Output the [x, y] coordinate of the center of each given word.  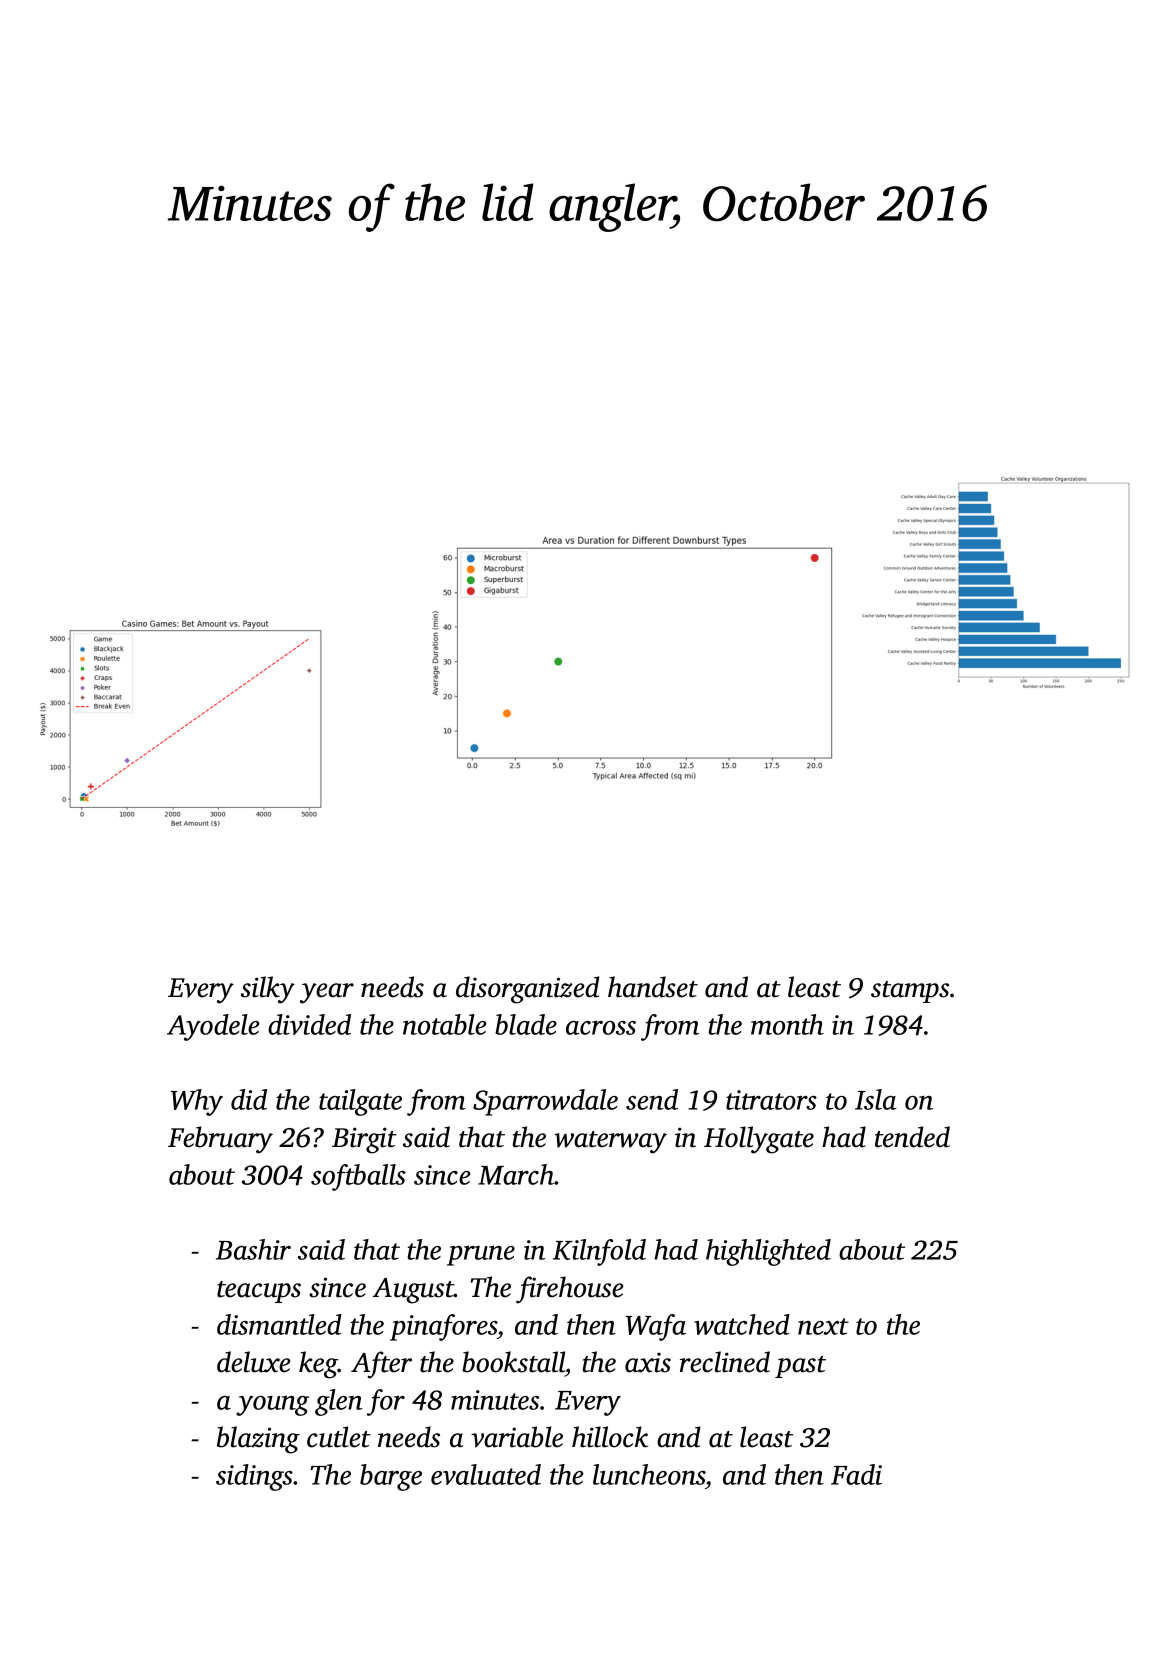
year [327, 993]
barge [391, 1477]
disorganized [528, 990]
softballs [358, 1177]
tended [912, 1137]
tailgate [360, 1102]
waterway [610, 1142]
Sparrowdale [545, 1102]
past [800, 1367]
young [272, 1406]
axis [648, 1362]
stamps [910, 992]
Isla [876, 1099]
